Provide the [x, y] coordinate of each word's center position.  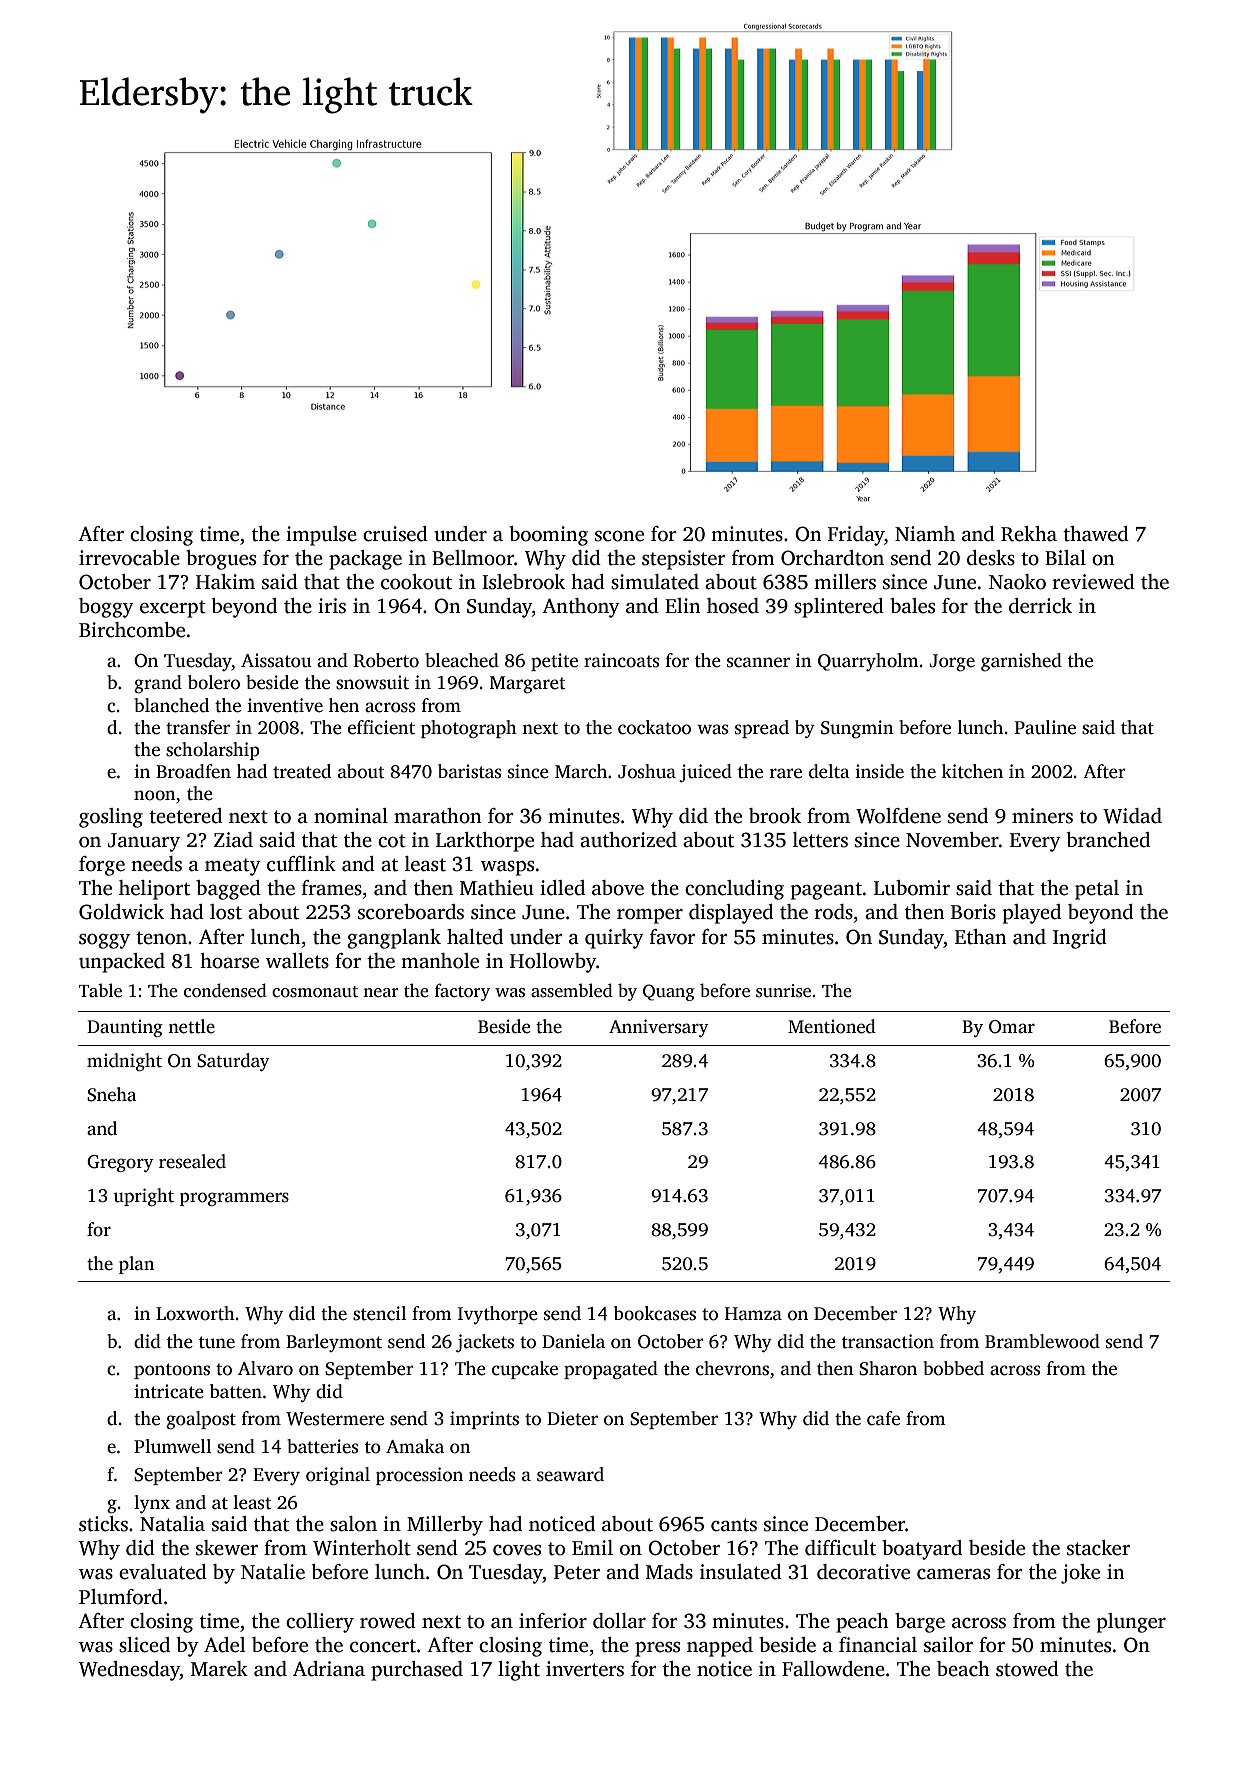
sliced [144, 1645]
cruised [395, 534]
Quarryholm [868, 662]
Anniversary [659, 1028]
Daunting [125, 1028]
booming [548, 536]
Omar [1012, 1027]
